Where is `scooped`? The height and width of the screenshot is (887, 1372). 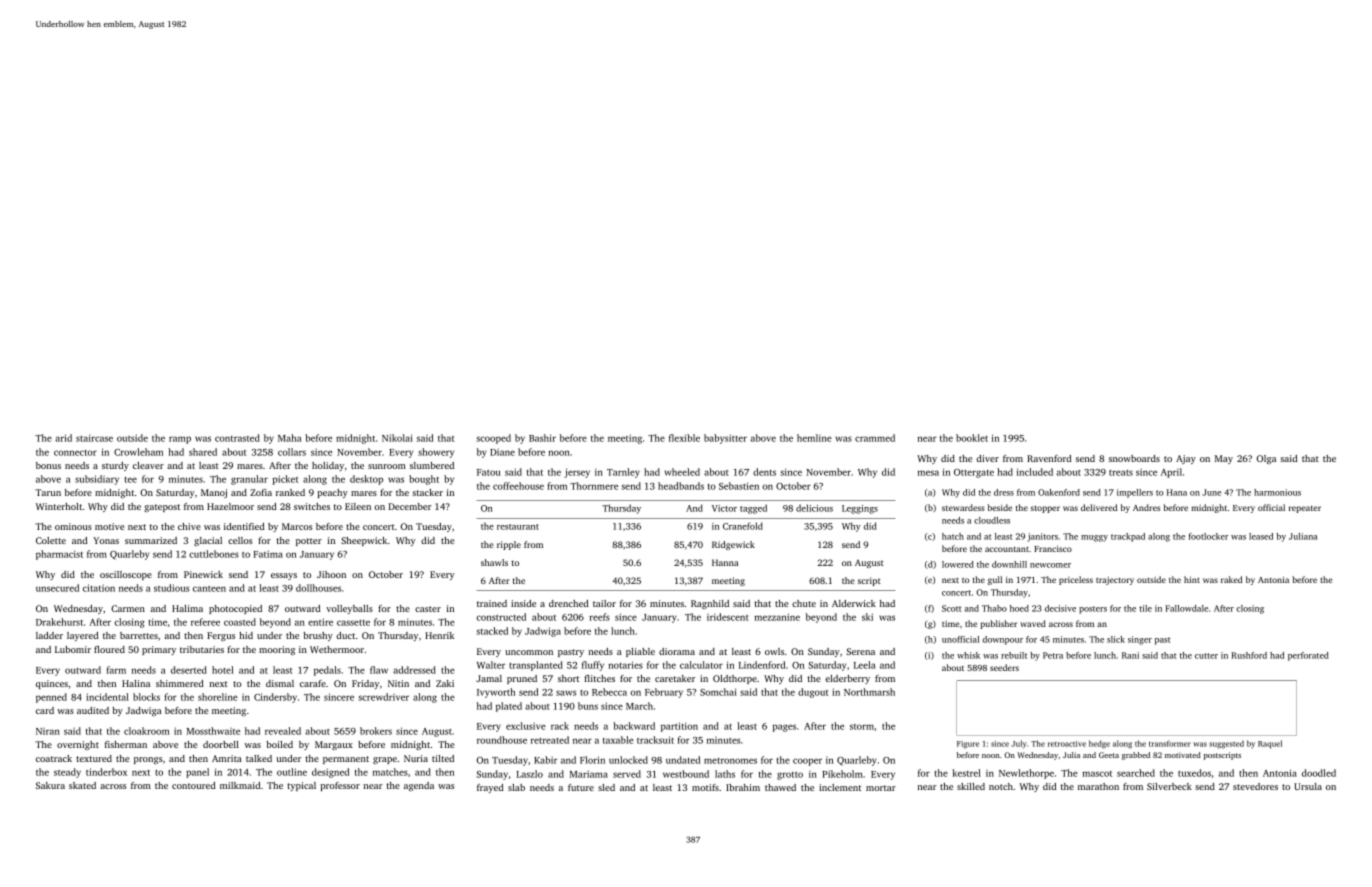 scooped is located at coordinates (493, 439).
